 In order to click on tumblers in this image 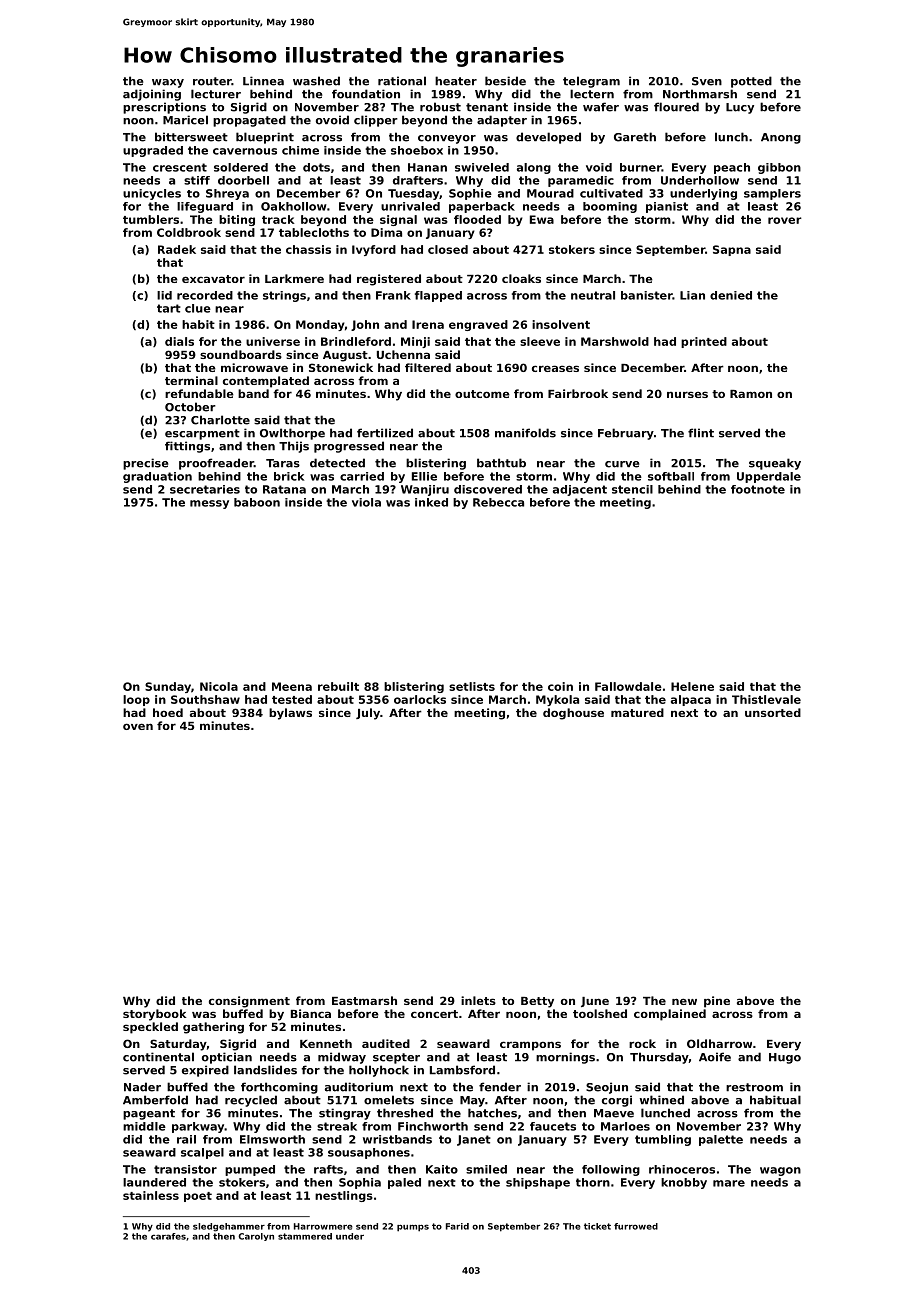, I will do `click(151, 219)`.
